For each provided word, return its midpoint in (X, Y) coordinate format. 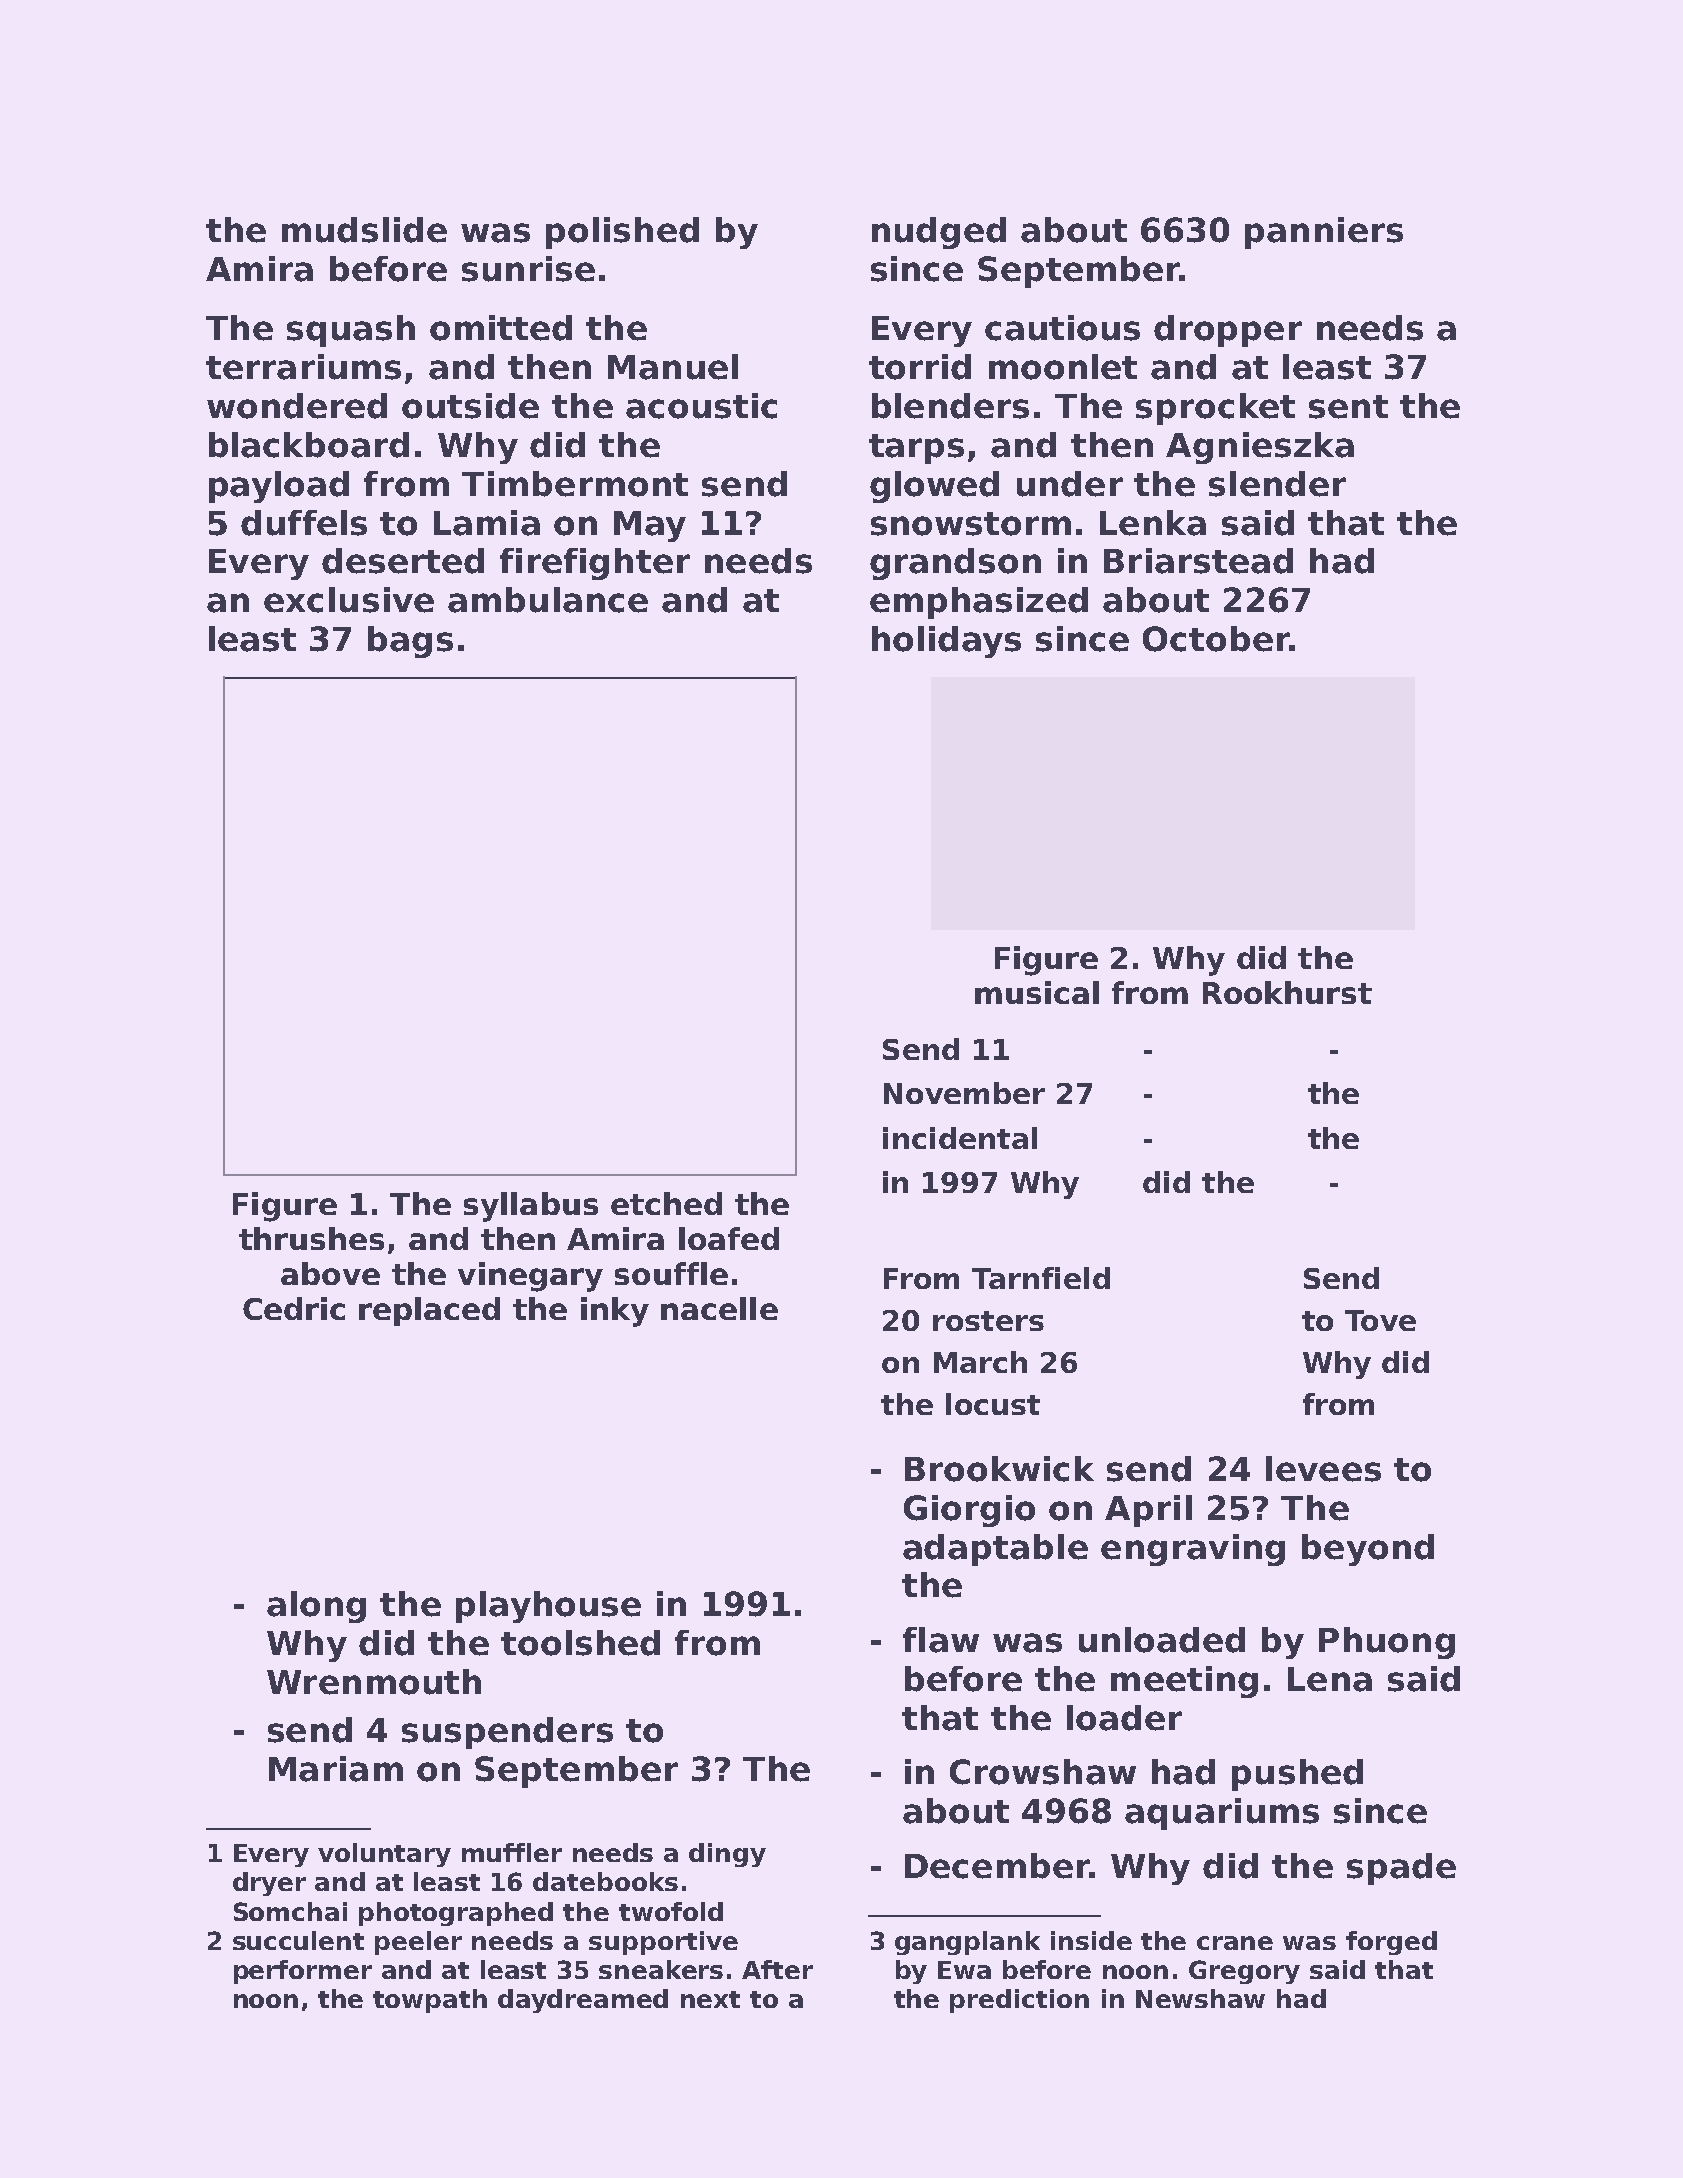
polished (622, 233)
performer (303, 1972)
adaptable (995, 1550)
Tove (1380, 1320)
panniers (1324, 233)
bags (410, 642)
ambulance (548, 600)
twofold (671, 1911)
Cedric (294, 1308)
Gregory (1244, 1972)
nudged (939, 233)
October (1216, 639)
